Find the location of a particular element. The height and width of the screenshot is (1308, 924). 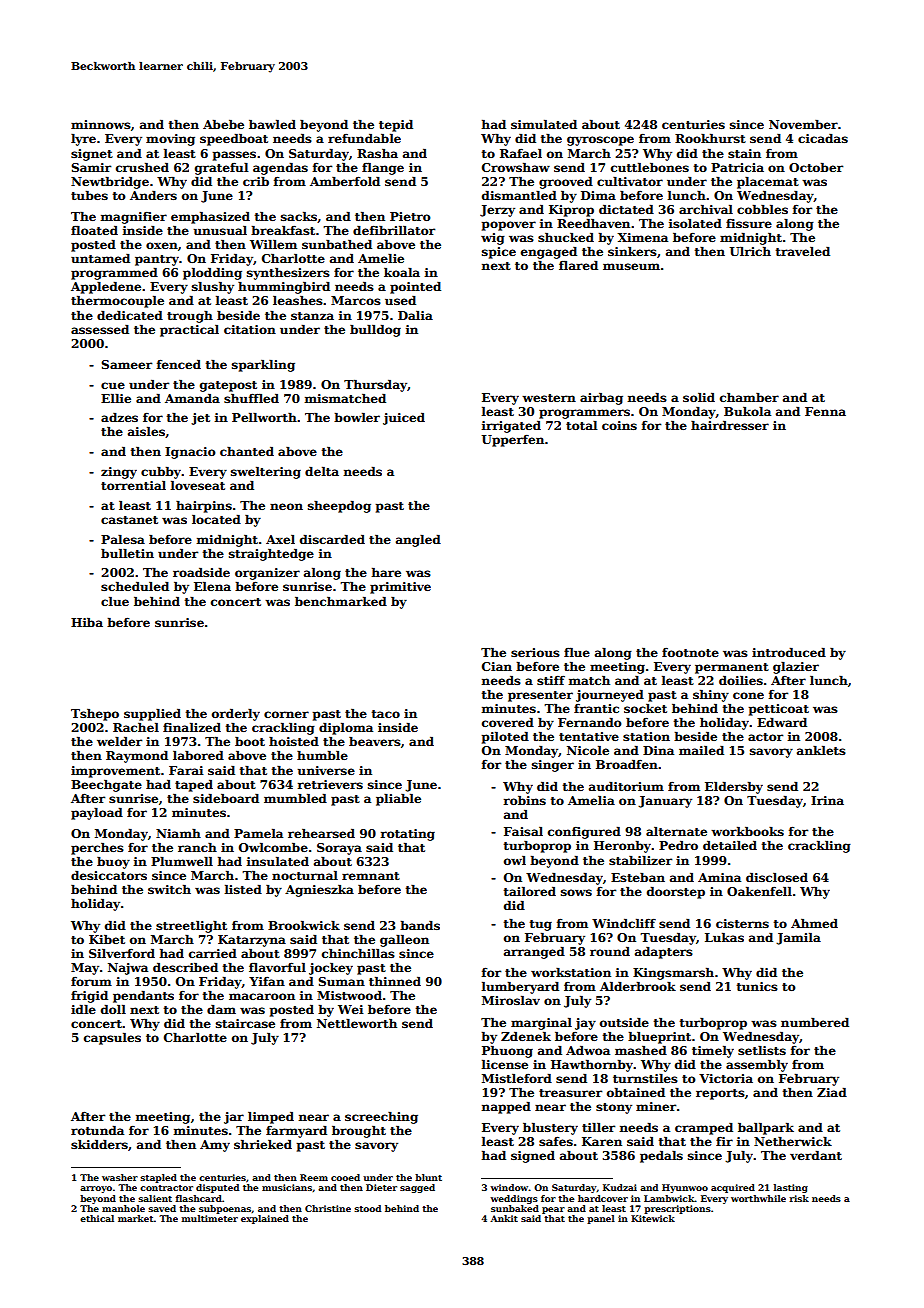

minnows is located at coordinates (101, 124).
